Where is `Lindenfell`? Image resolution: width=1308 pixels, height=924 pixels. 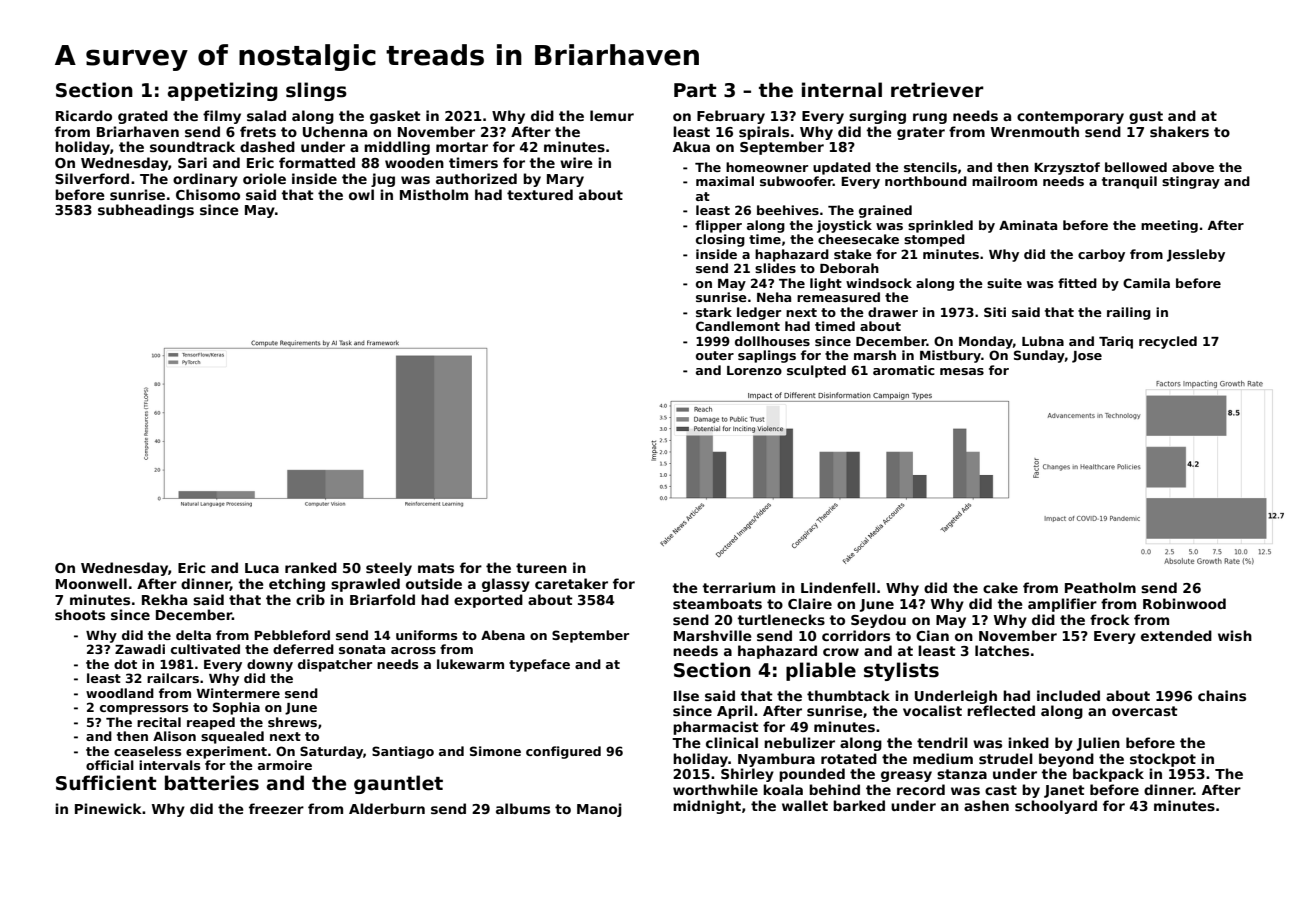 Lindenfell is located at coordinates (838, 587).
